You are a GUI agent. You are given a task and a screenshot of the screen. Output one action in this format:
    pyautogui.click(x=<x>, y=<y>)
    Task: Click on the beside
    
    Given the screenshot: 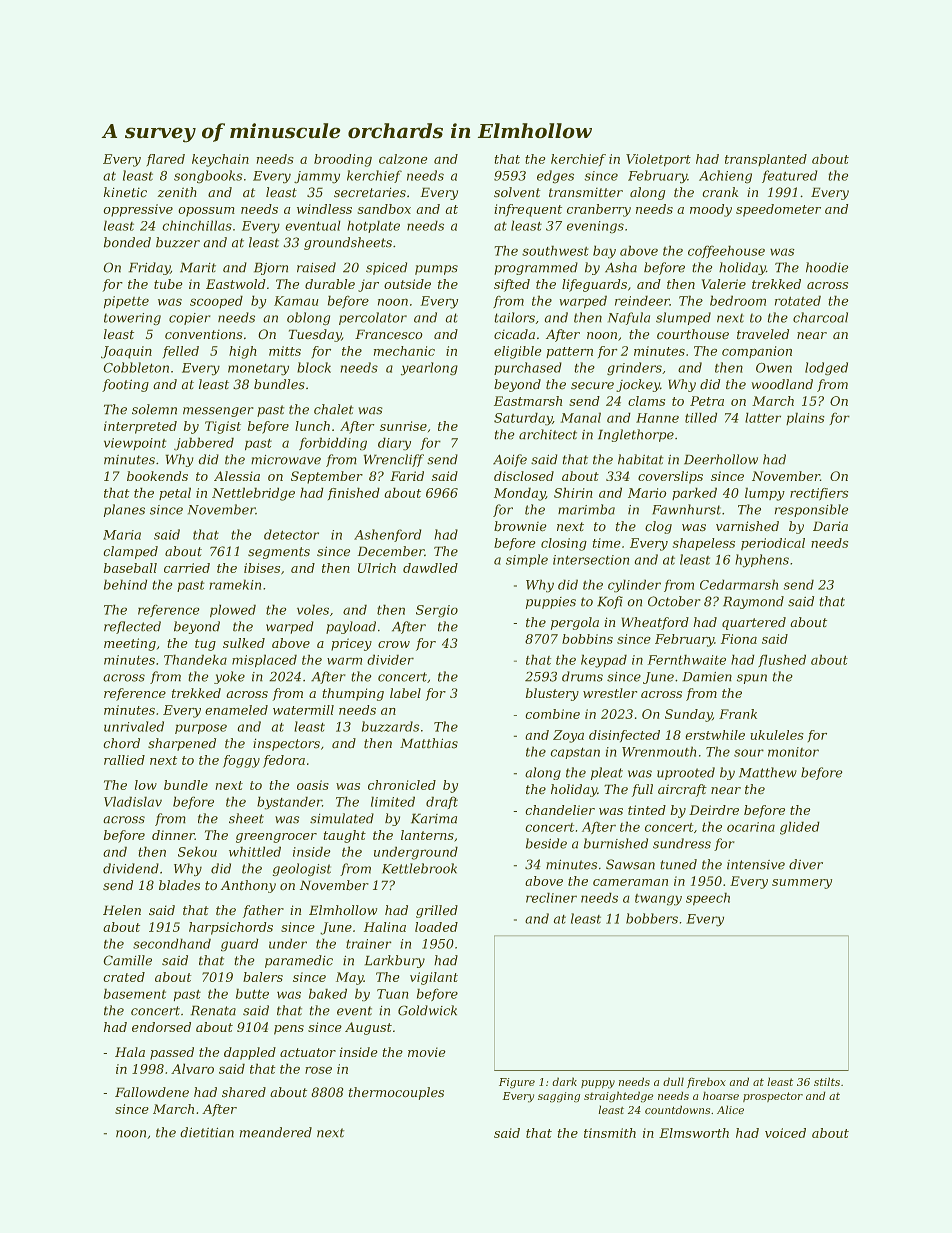 What is the action you would take?
    pyautogui.click(x=546, y=843)
